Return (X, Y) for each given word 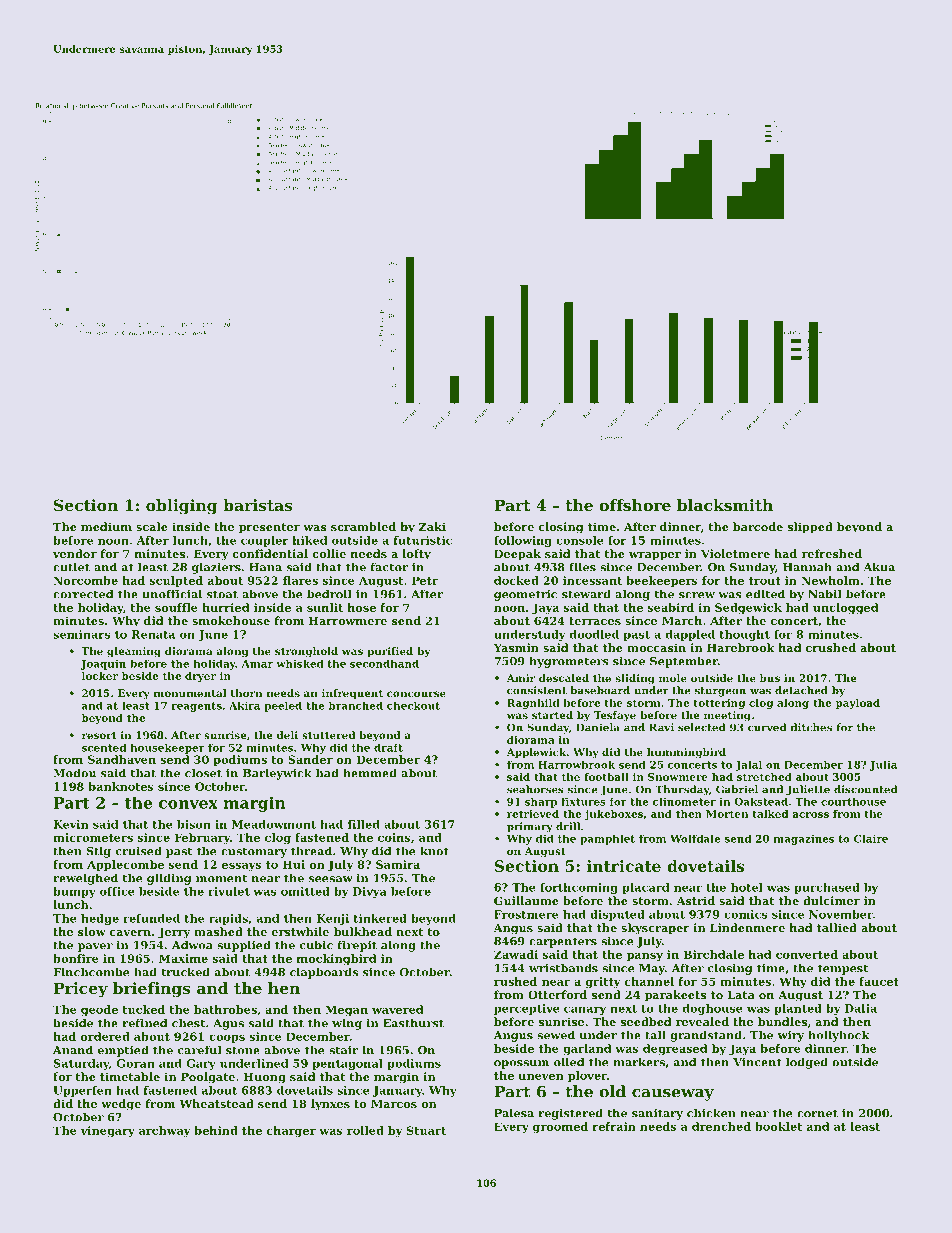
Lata (741, 995)
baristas (258, 505)
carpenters (563, 942)
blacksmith (725, 505)
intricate (624, 866)
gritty (603, 982)
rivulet (229, 891)
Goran (135, 1063)
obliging (181, 507)
